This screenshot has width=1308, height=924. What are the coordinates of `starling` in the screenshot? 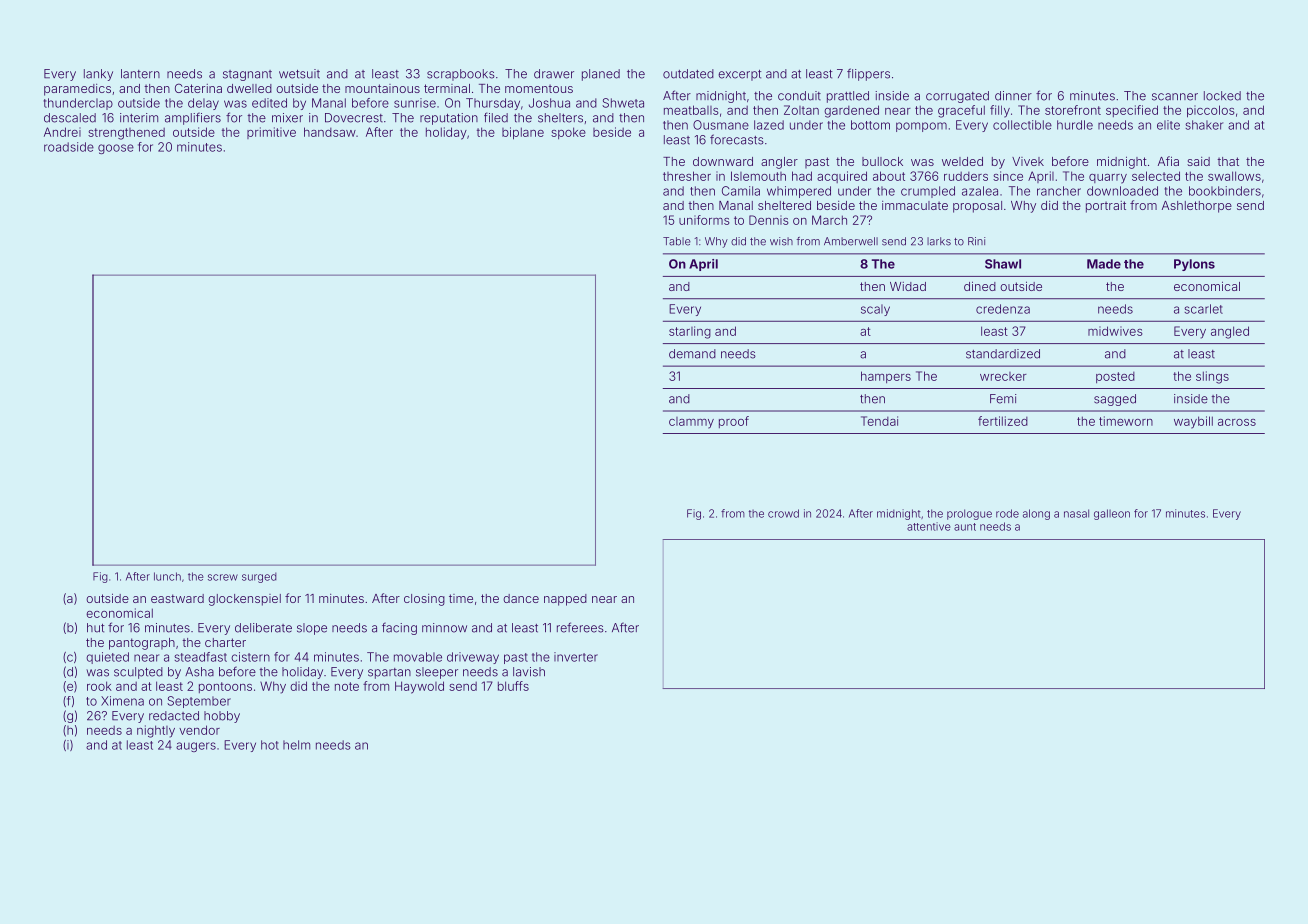 It's located at (690, 332).
